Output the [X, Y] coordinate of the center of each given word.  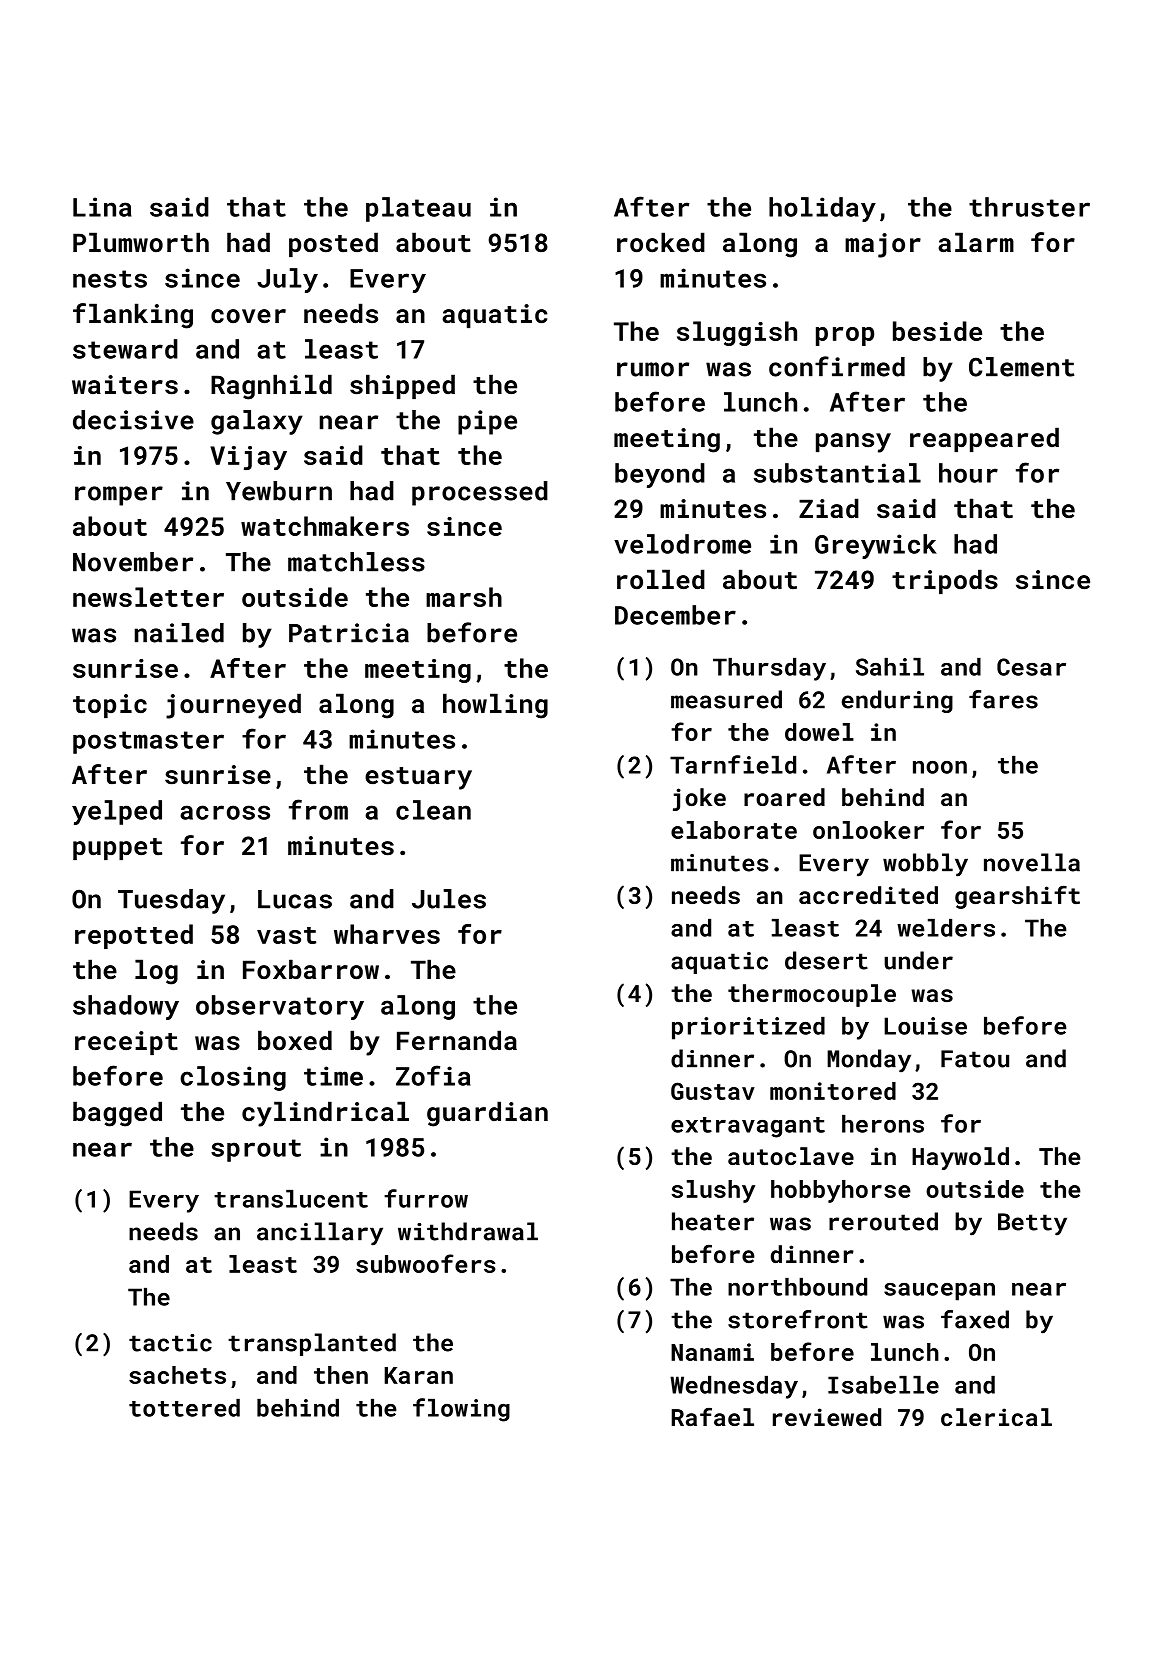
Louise [925, 1026]
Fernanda [457, 1040]
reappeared [984, 439]
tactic [170, 1343]
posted [333, 244]
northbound [797, 1287]
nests [110, 279]
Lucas [295, 899]
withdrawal [468, 1231]
